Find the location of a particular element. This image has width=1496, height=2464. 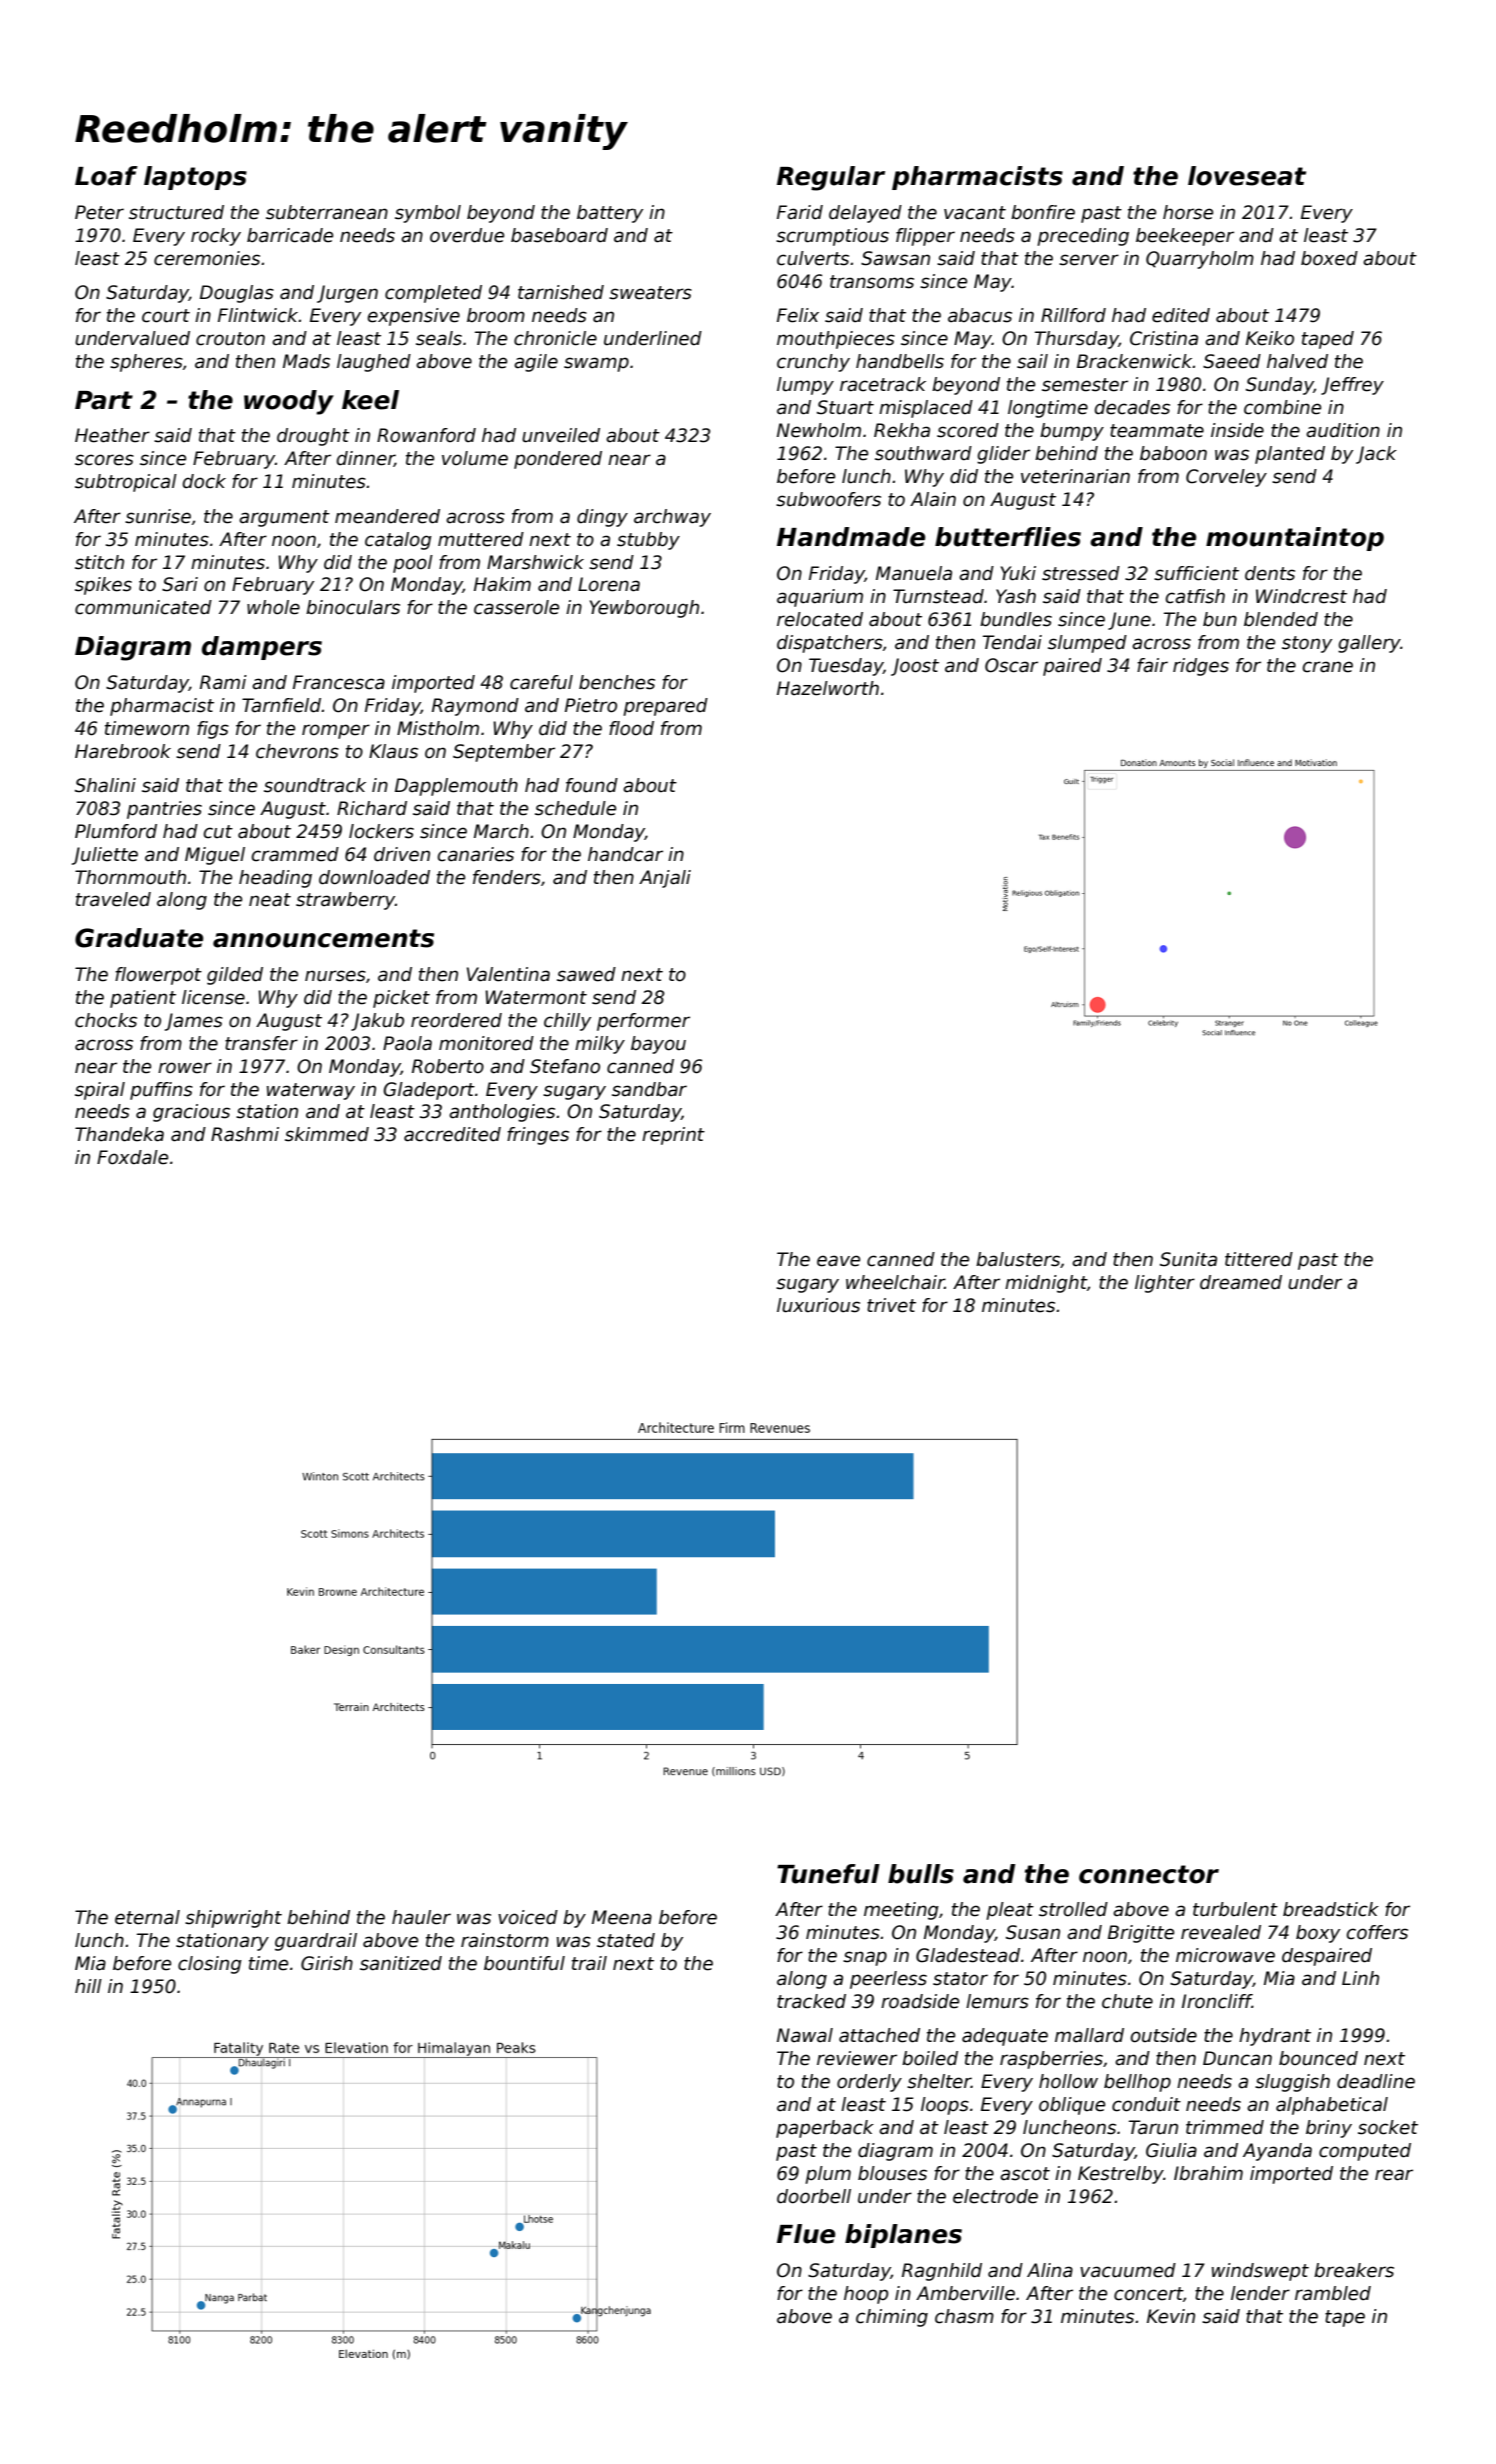

Loaf is located at coordinates (106, 176).
